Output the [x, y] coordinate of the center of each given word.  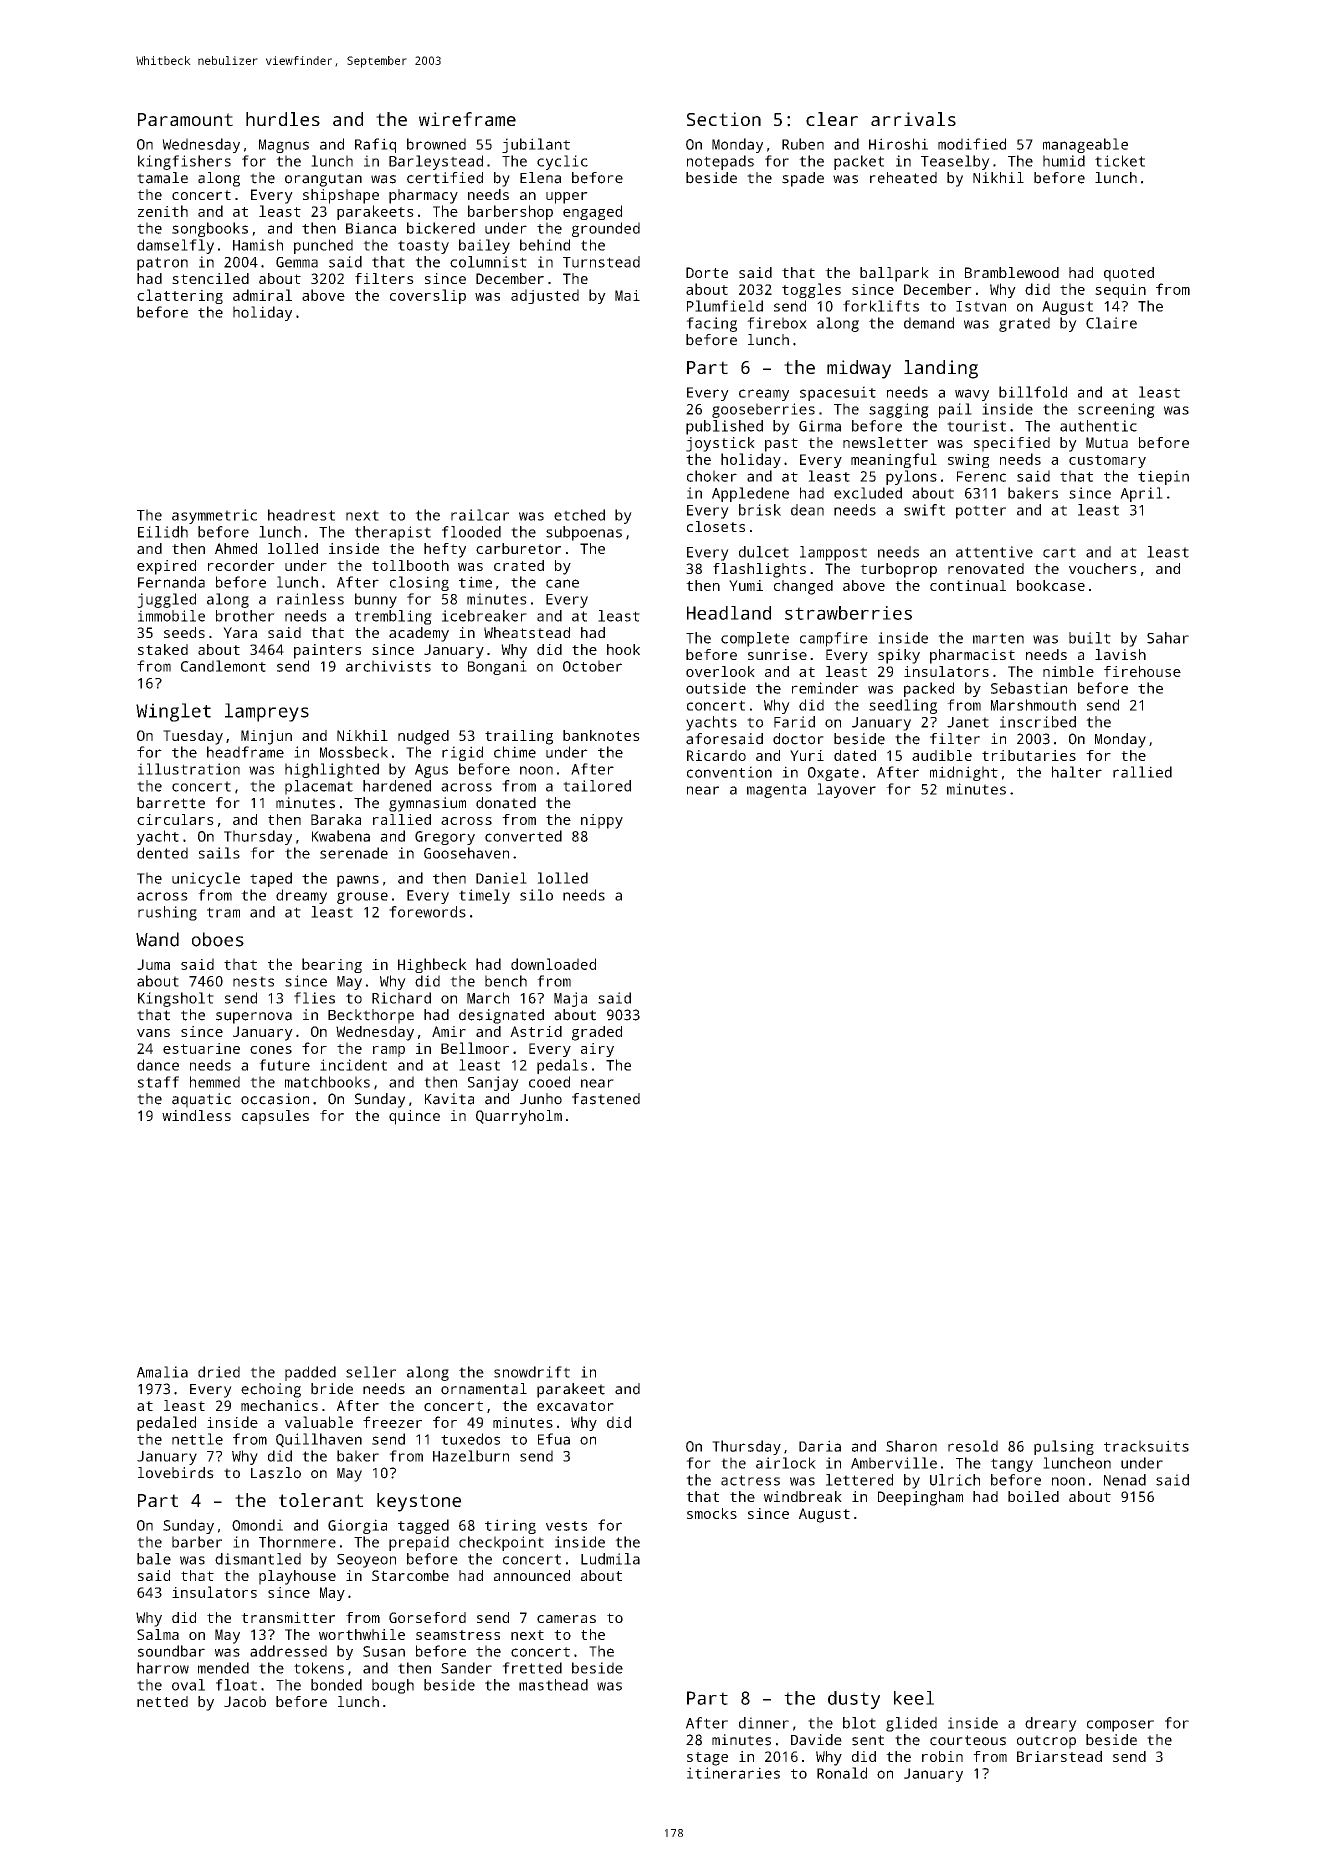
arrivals [913, 119]
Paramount [185, 119]
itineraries [733, 1773]
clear [832, 119]
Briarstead [1059, 1756]
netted [162, 1701]
